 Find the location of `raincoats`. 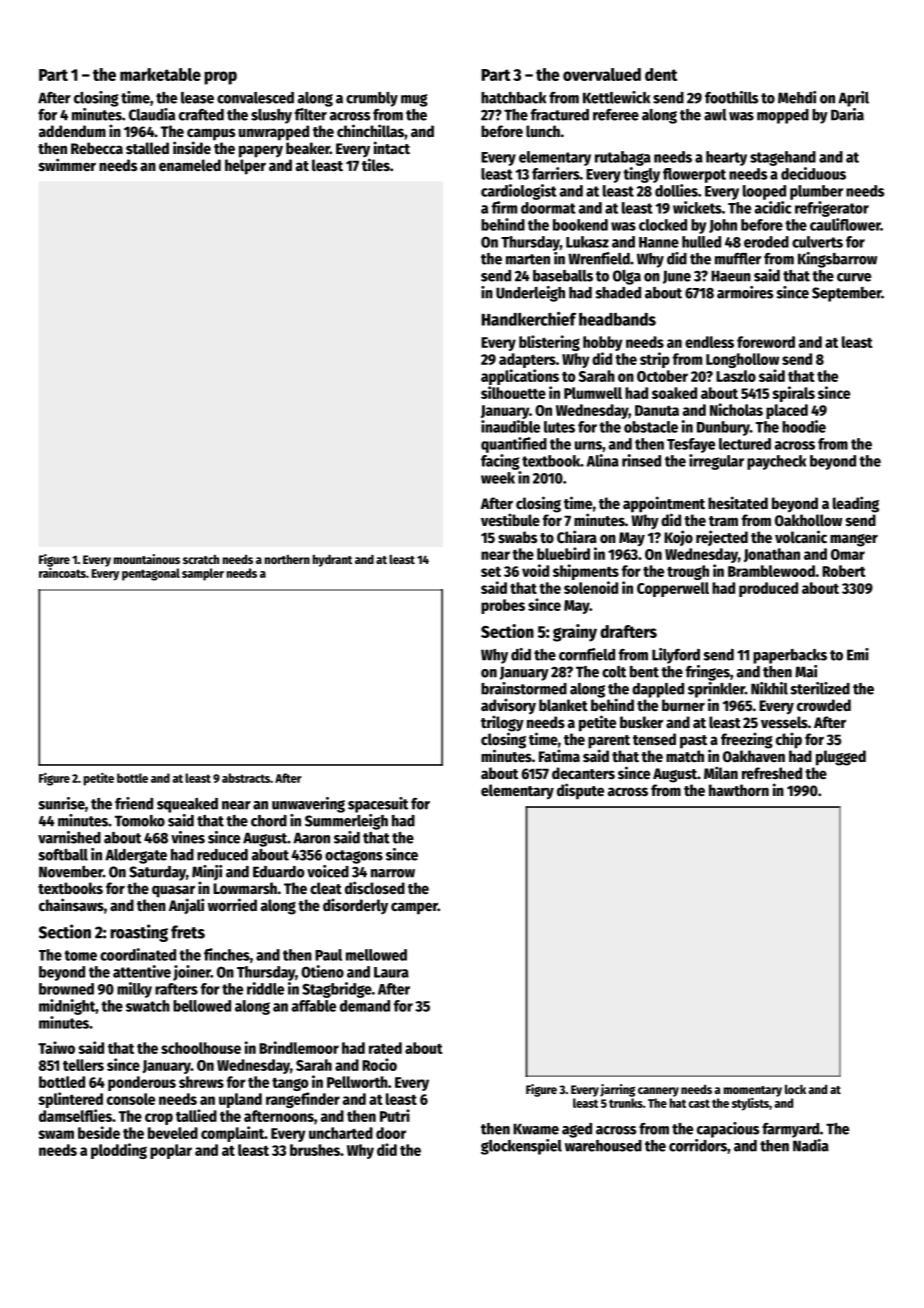

raincoats is located at coordinates (62, 573).
